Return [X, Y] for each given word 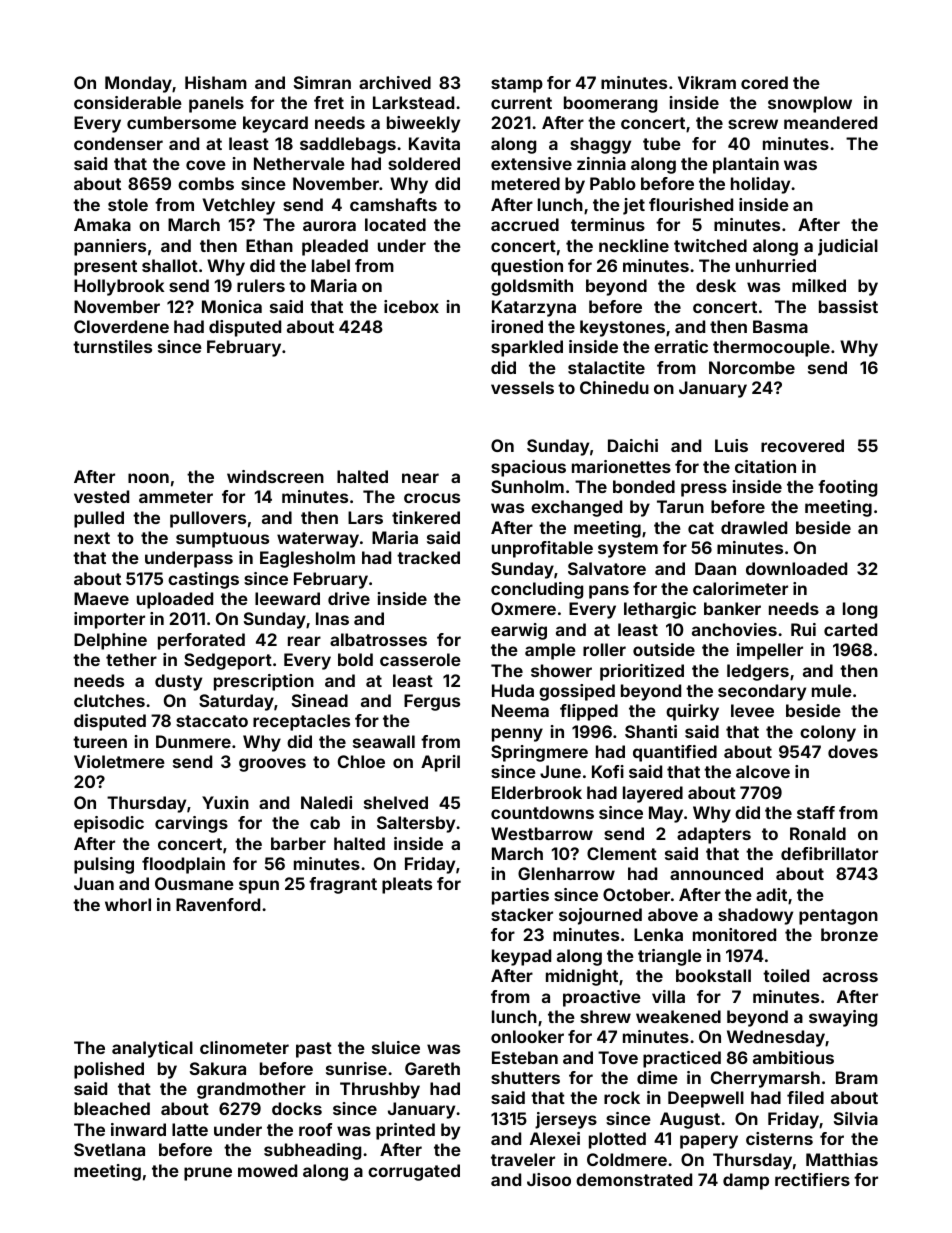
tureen [100, 742]
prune [208, 1174]
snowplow [810, 104]
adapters [714, 835]
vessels [522, 387]
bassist [848, 306]
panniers [110, 247]
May [666, 814]
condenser [118, 143]
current [521, 103]
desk [716, 285]
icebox [411, 306]
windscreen [275, 476]
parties [520, 896]
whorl [128, 904]
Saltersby [416, 824]
